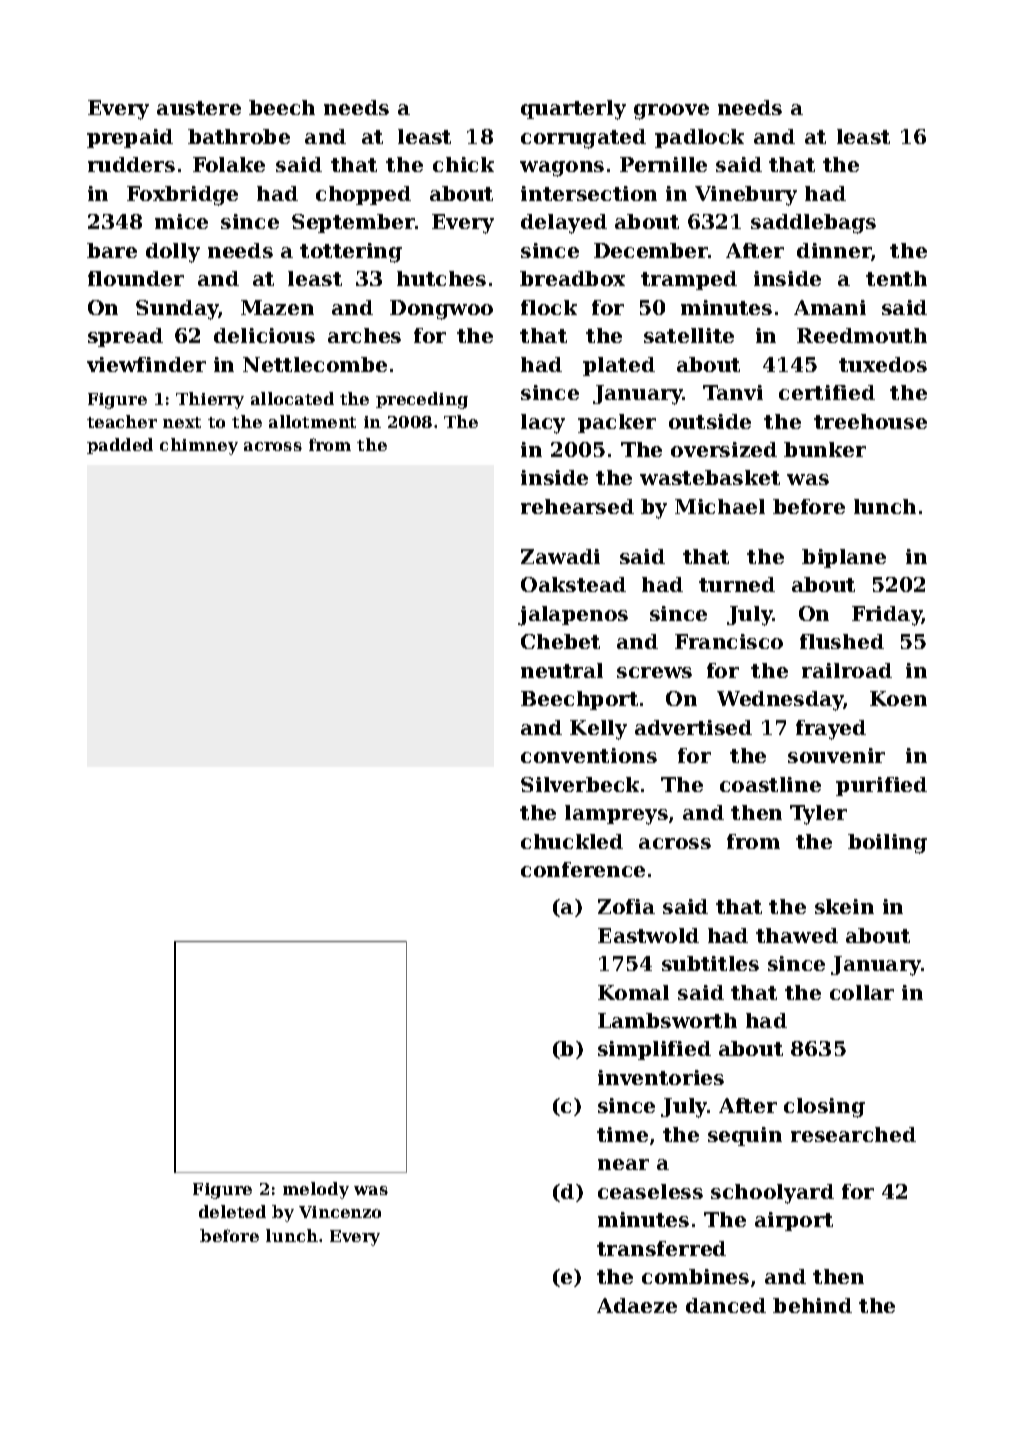 Image resolution: width=1015 pixels, height=1441 pixels. What do you see at coordinates (583, 869) in the screenshot?
I see `conference` at bounding box center [583, 869].
